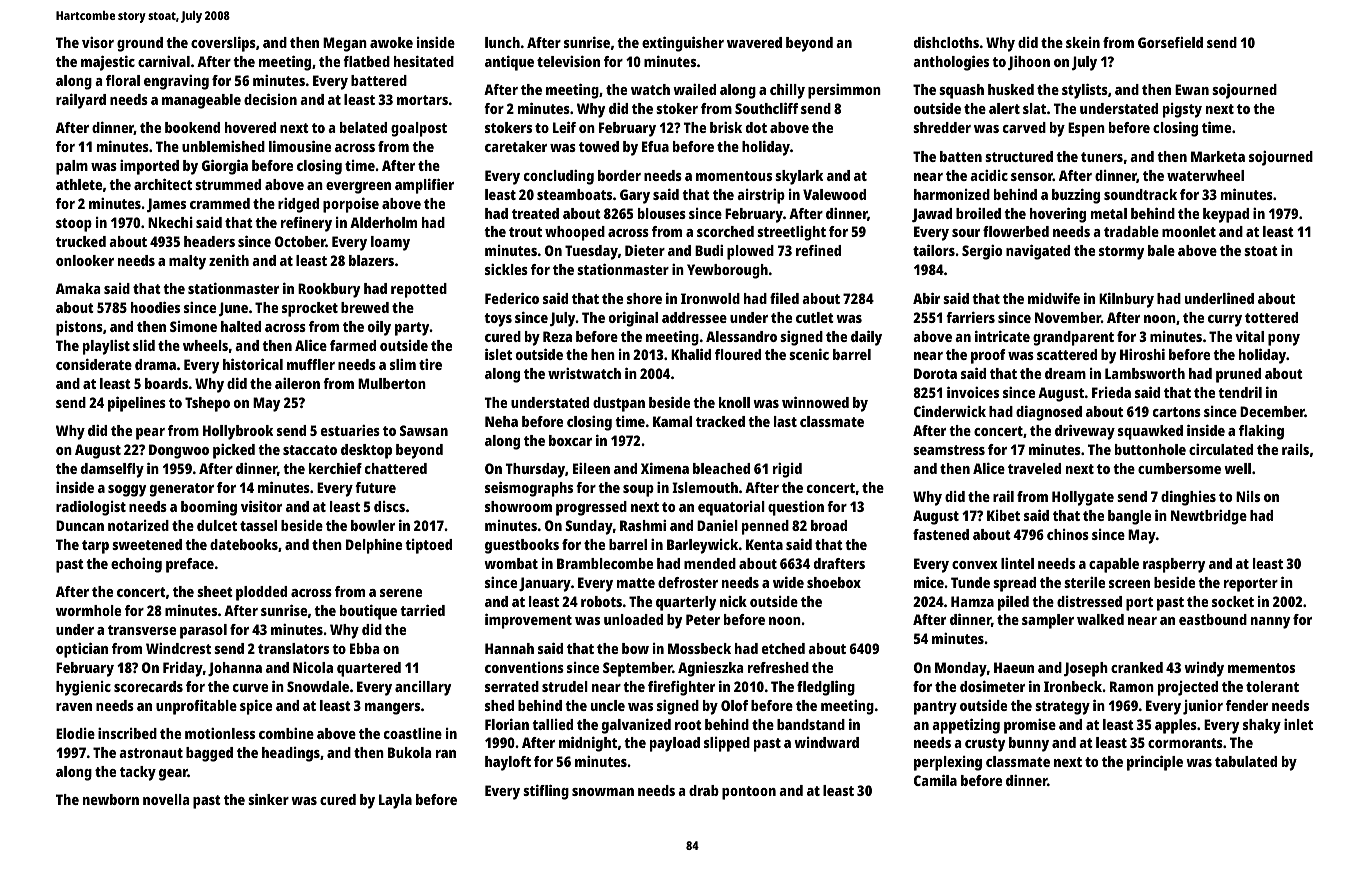  What do you see at coordinates (683, 44) in the image?
I see `extinguisher` at bounding box center [683, 44].
